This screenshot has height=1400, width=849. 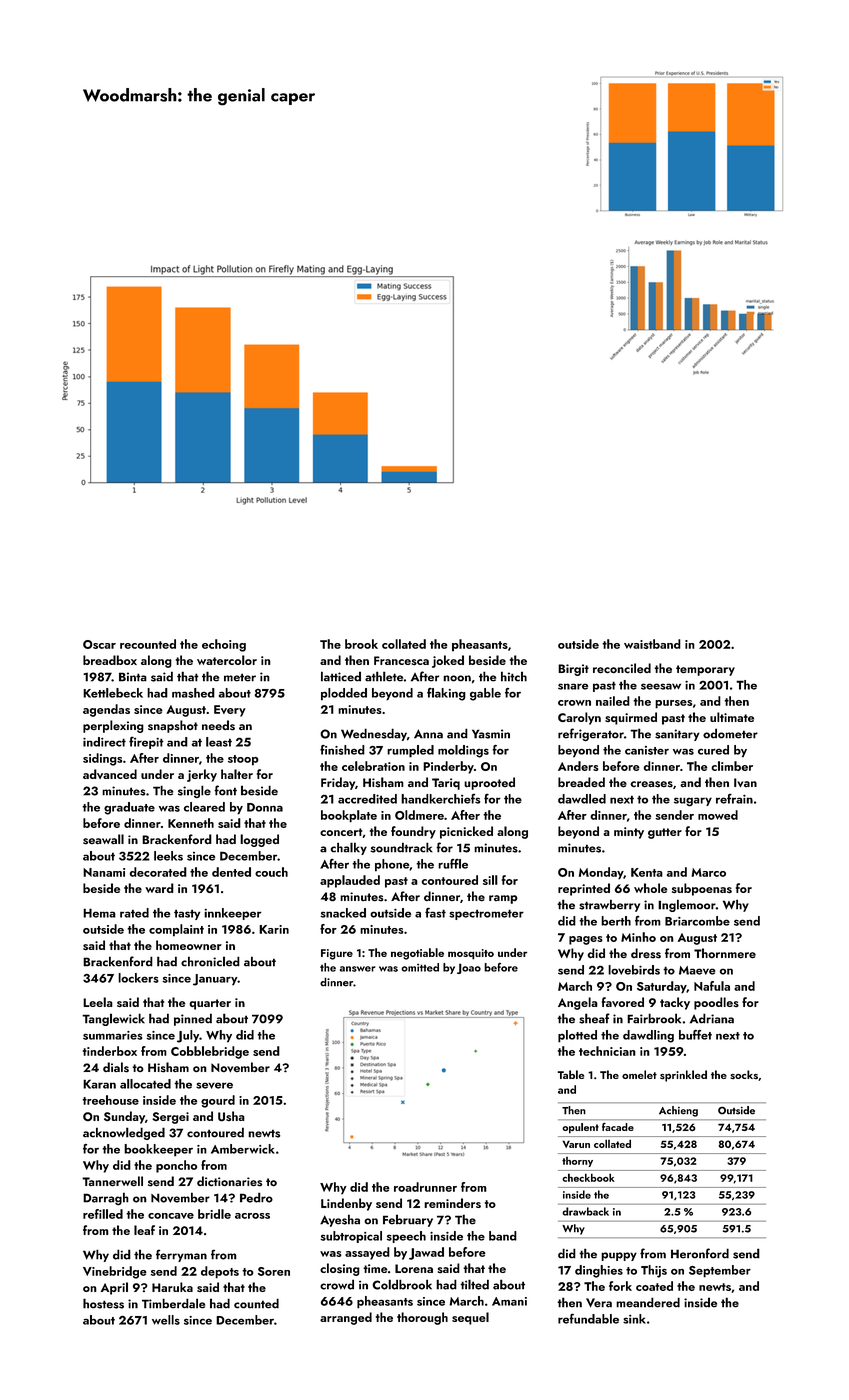 What do you see at coordinates (744, 1074) in the screenshot?
I see `socks` at bounding box center [744, 1074].
